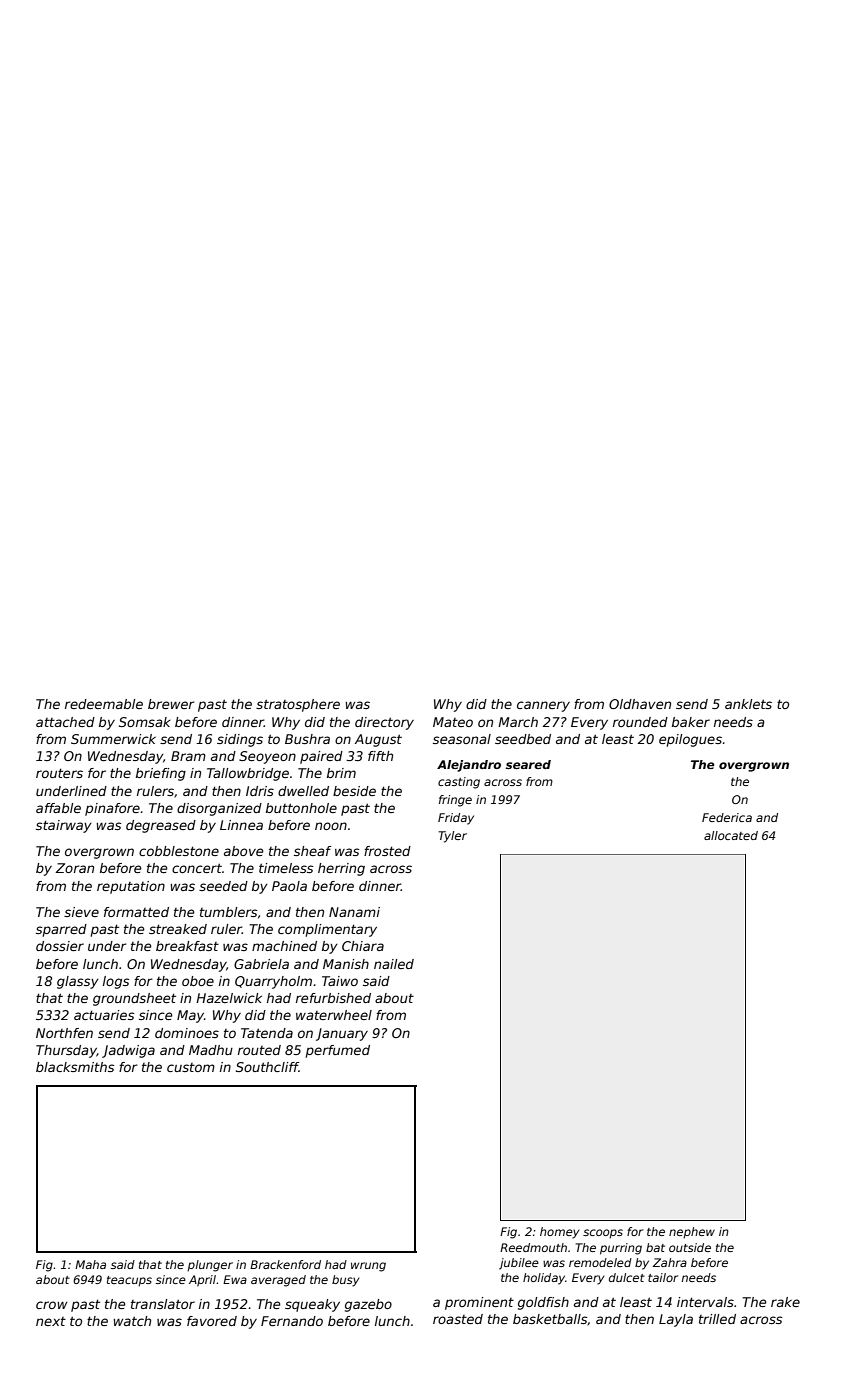 The image size is (849, 1400). Describe the element at coordinates (210, 1266) in the screenshot. I see `plunger` at that location.
